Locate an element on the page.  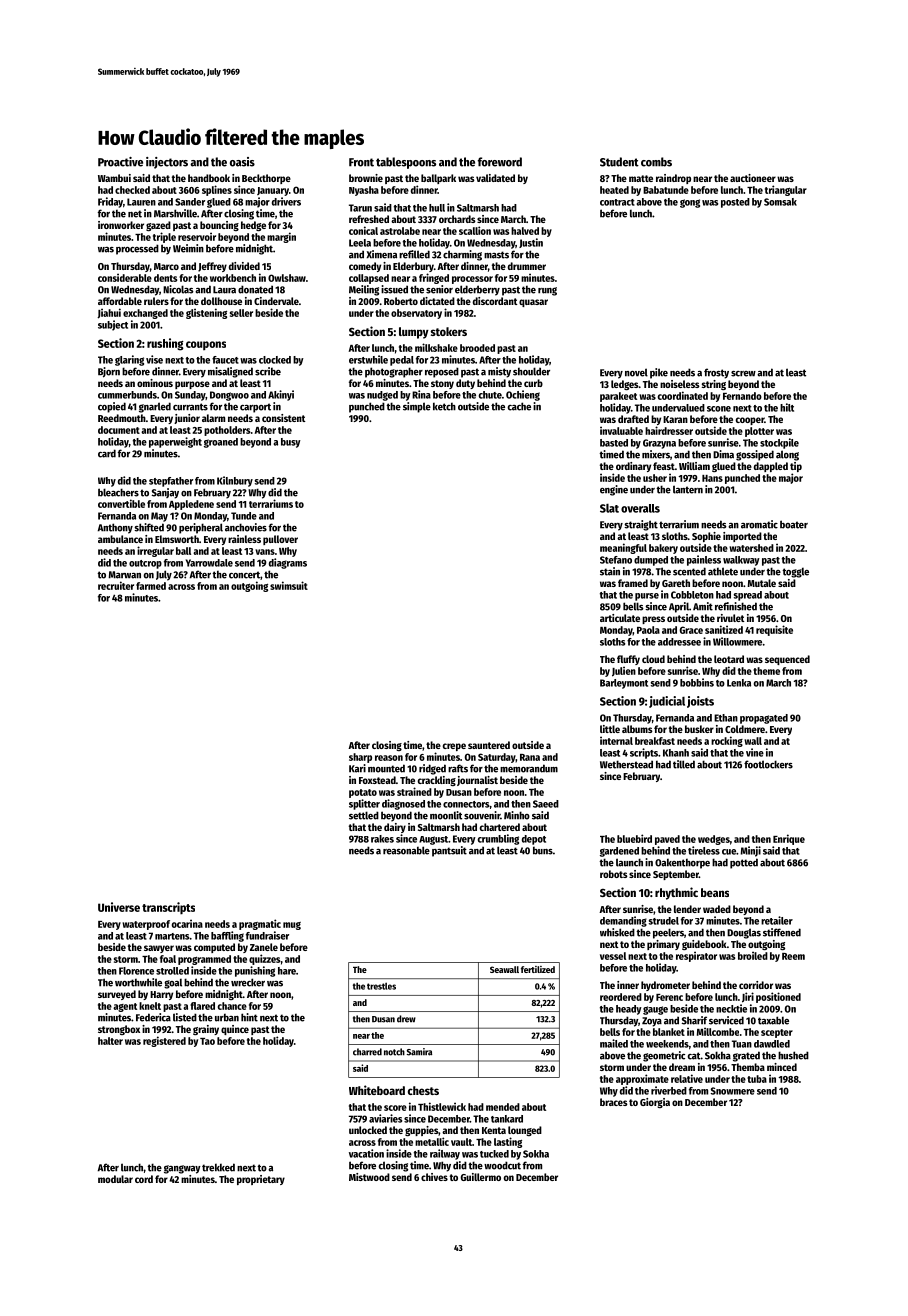
Fernando is located at coordinates (742, 396).
